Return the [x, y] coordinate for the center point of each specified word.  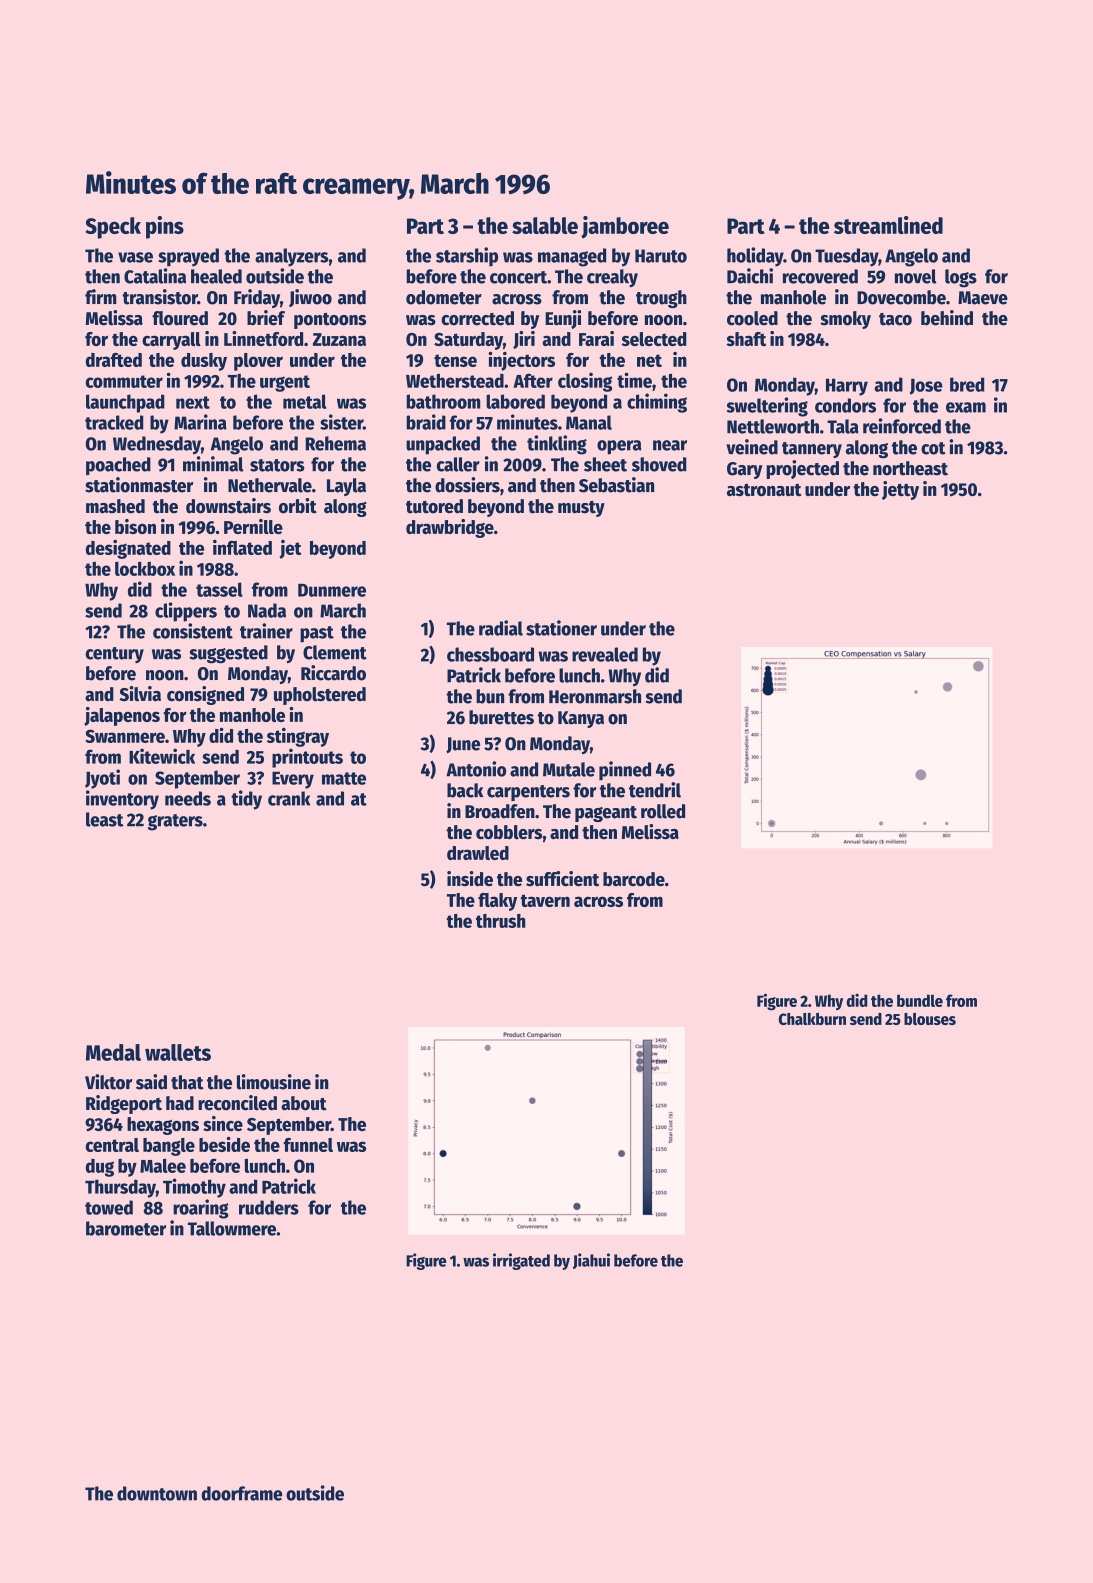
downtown [157, 1493]
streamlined [888, 225]
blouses [930, 1019]
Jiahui [591, 1261]
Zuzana [339, 339]
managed [572, 257]
